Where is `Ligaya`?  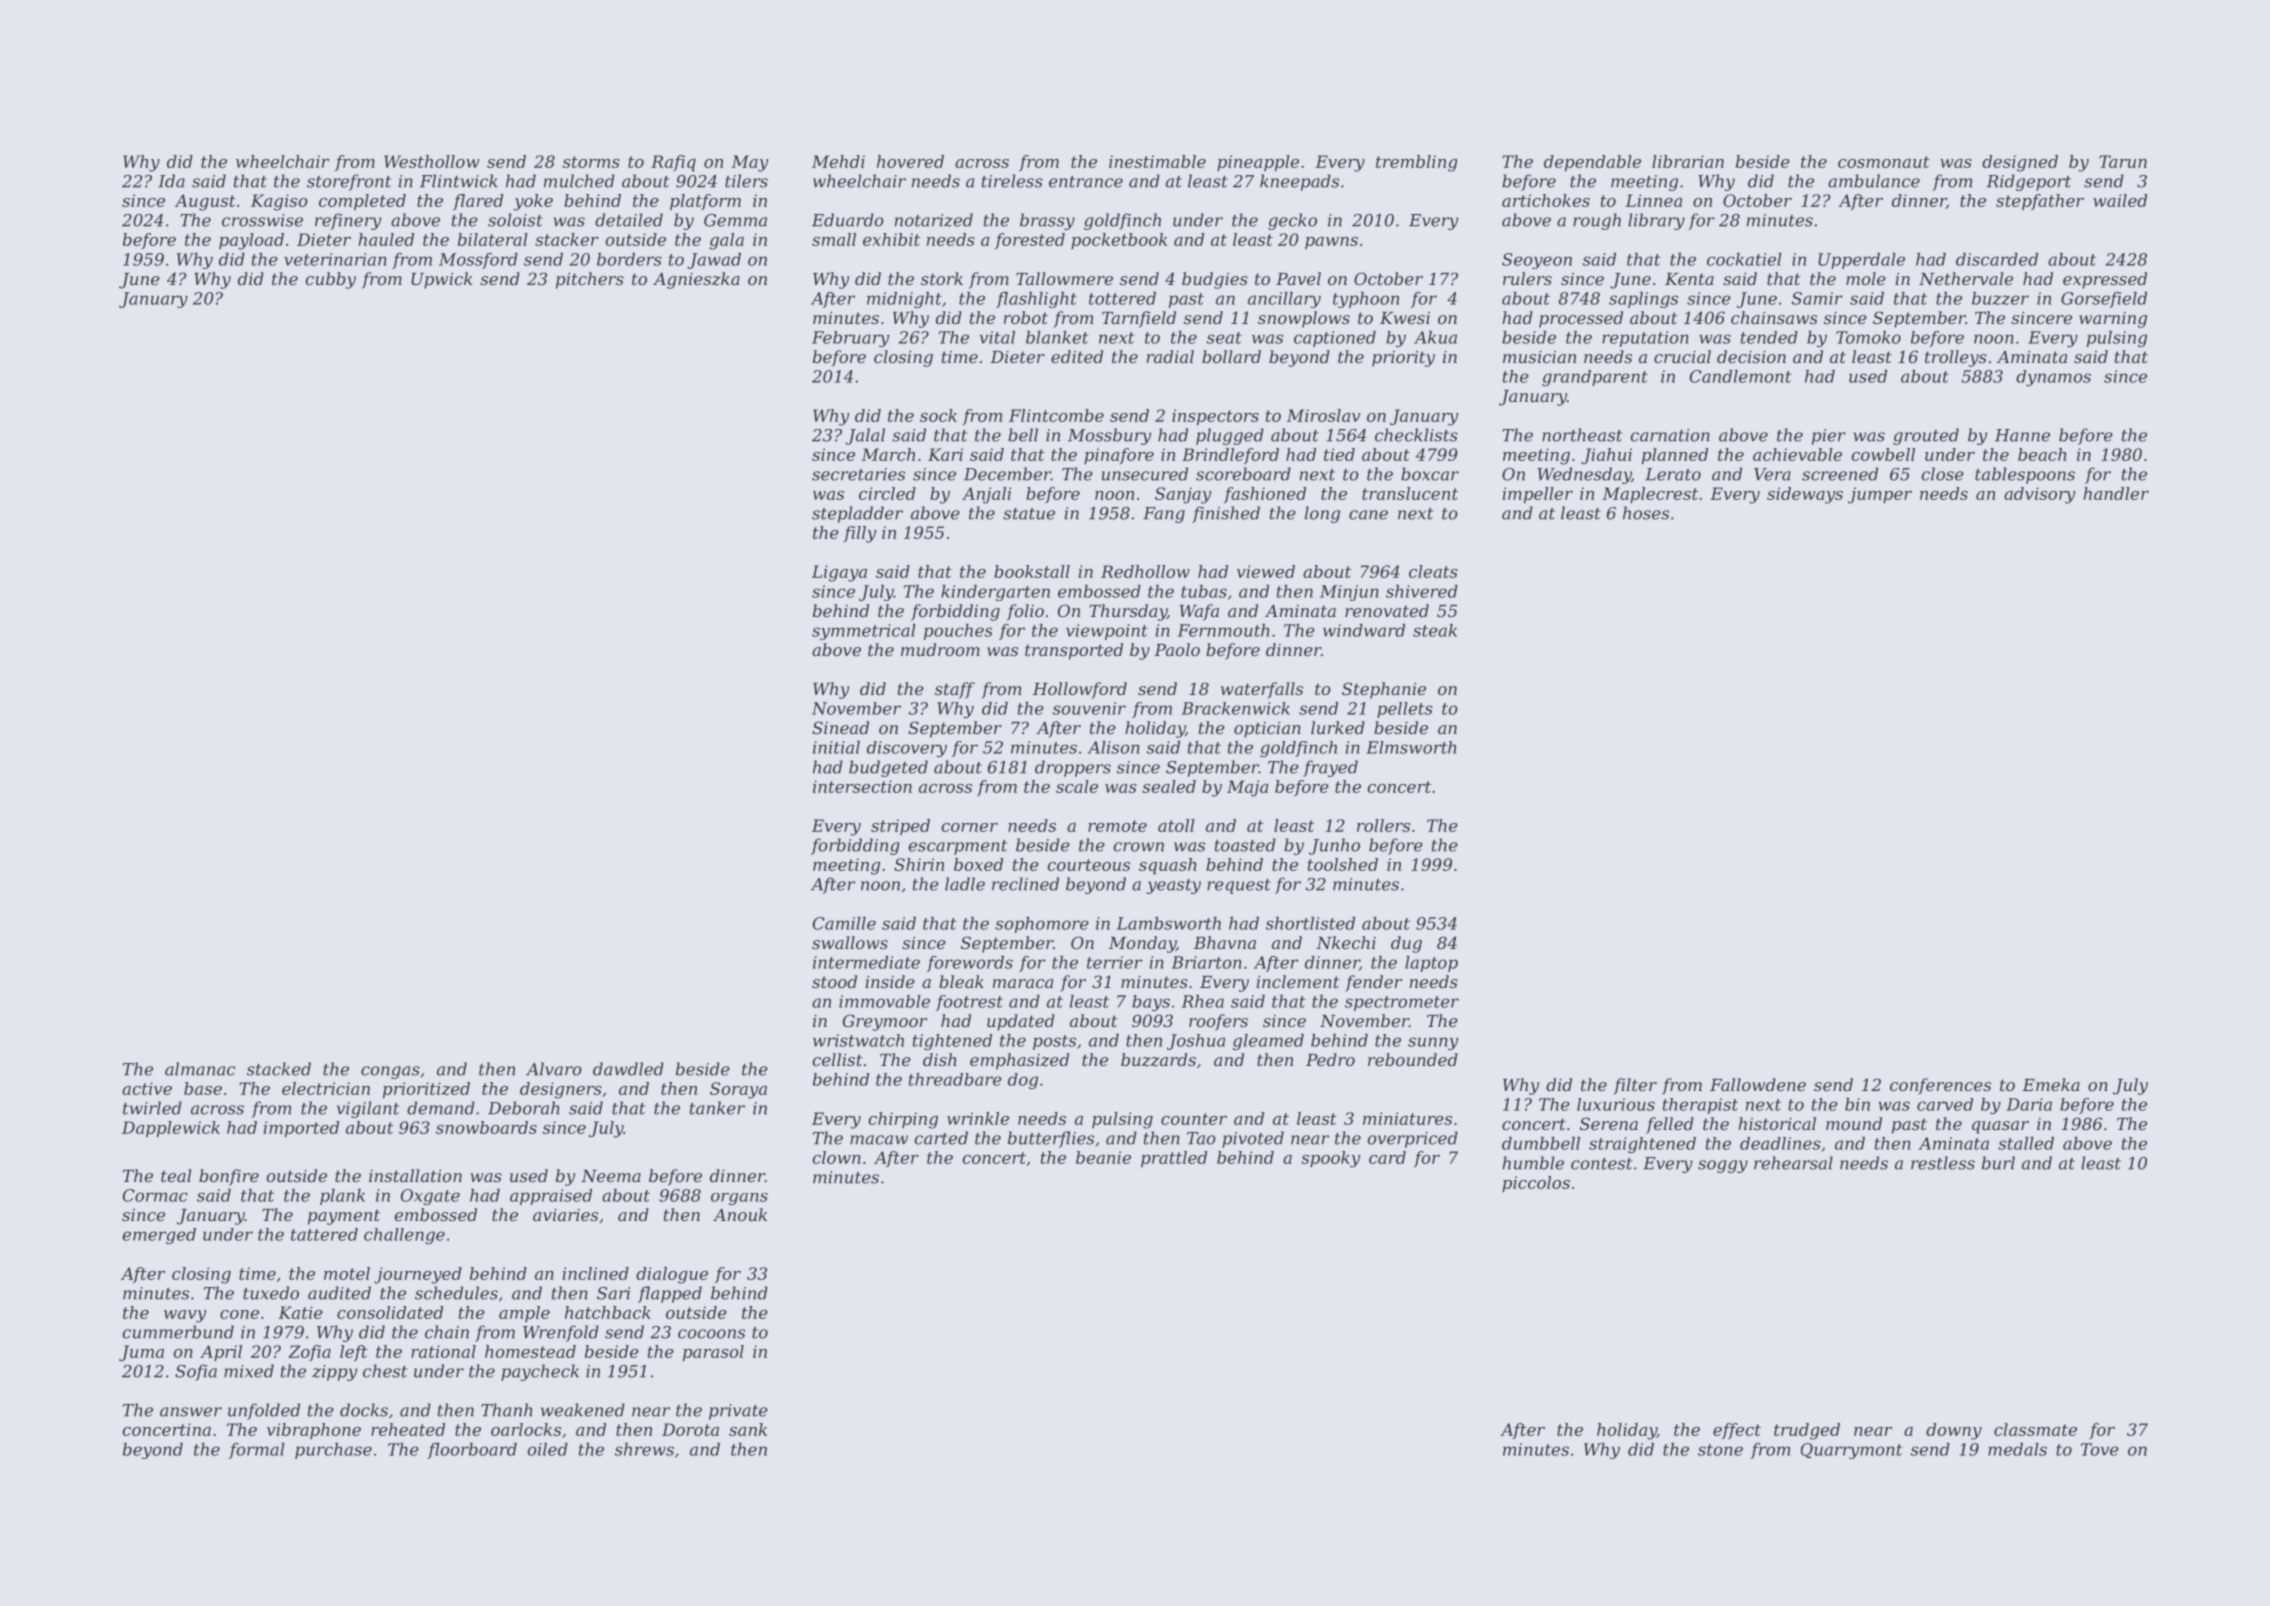 Ligaya is located at coordinates (839, 573).
